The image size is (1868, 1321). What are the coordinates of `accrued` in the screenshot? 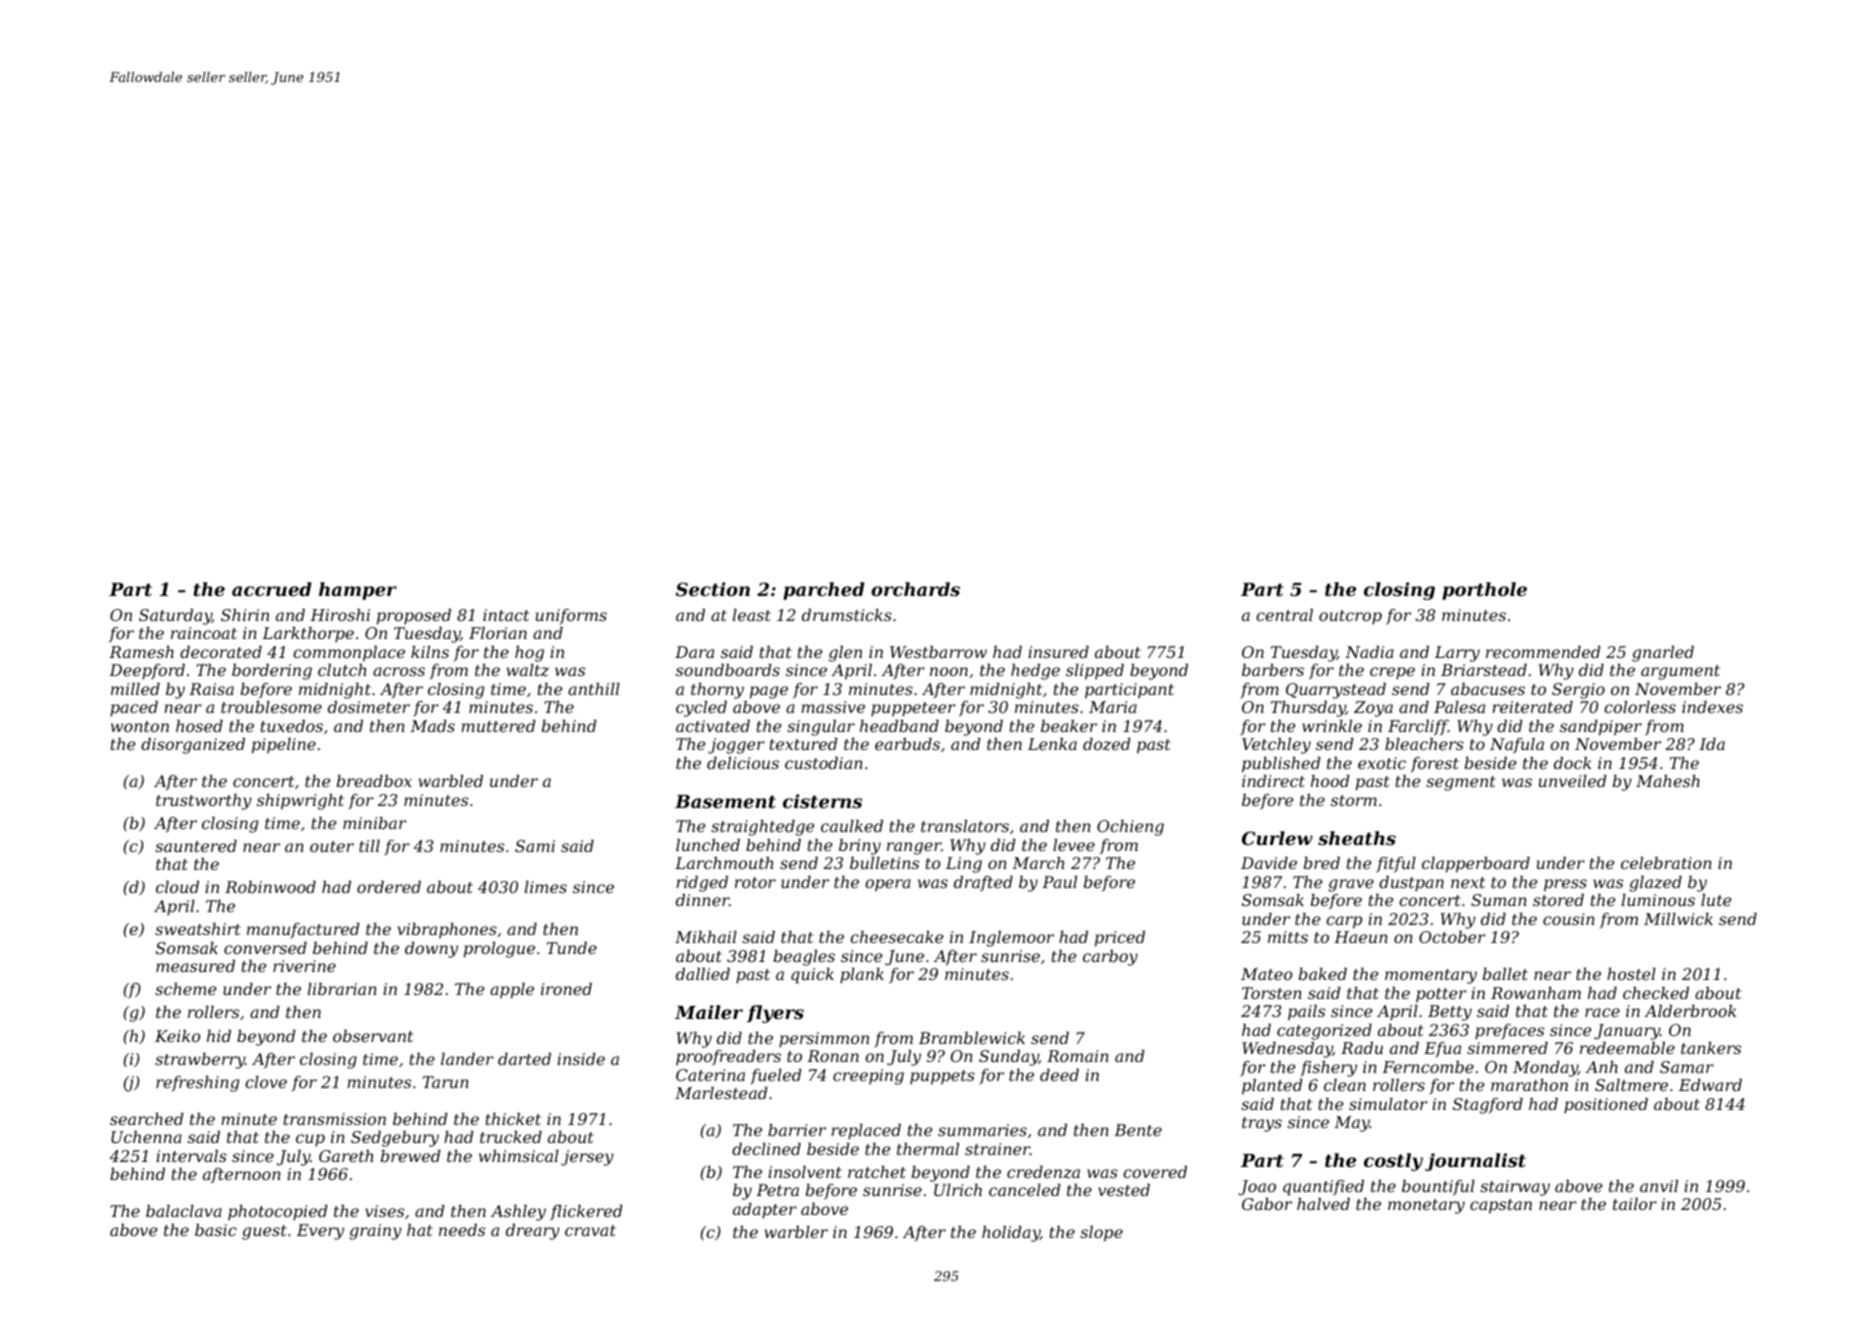 It's located at (272, 589).
